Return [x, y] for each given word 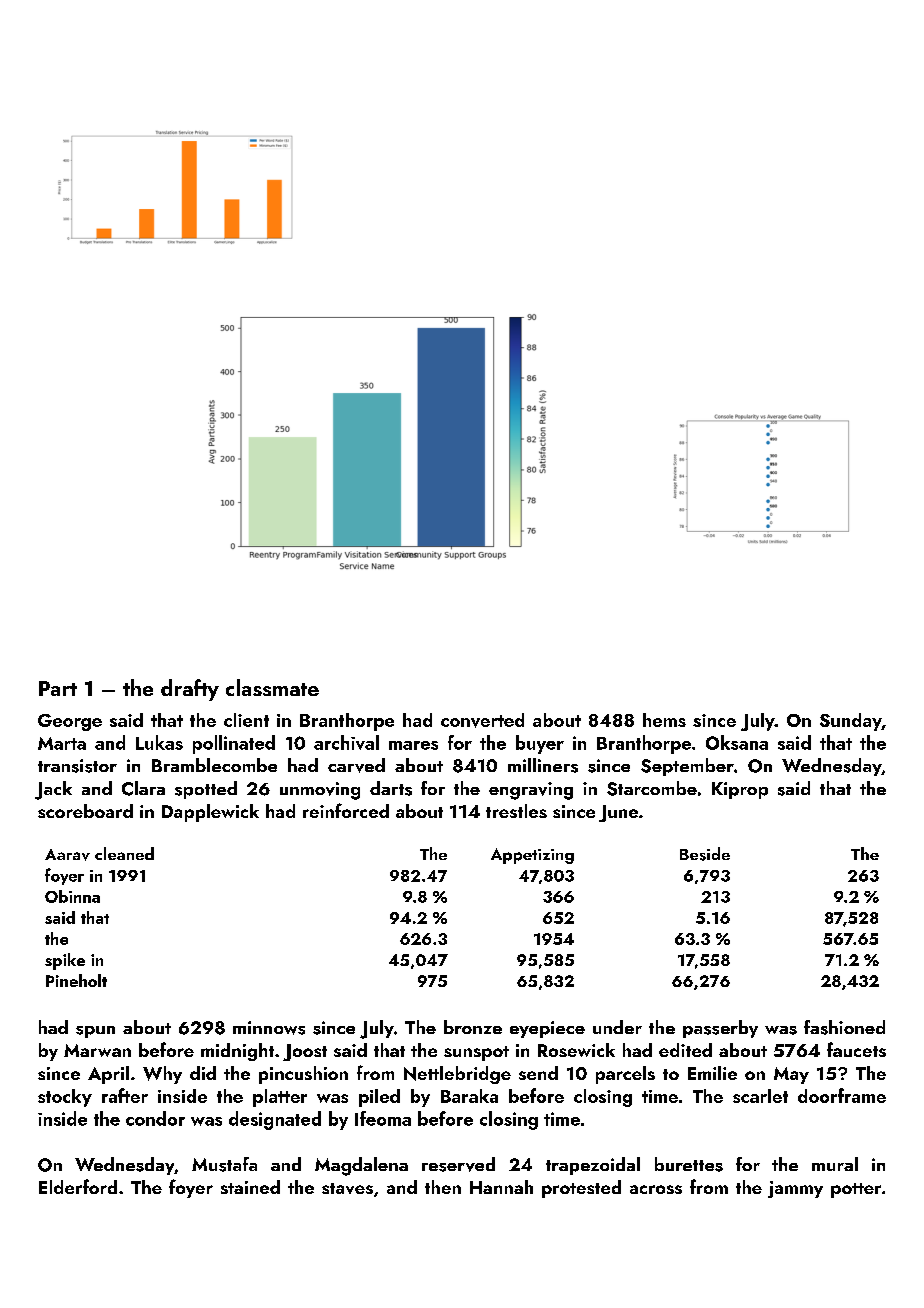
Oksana [737, 742]
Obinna [72, 896]
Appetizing [532, 856]
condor [155, 1118]
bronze [473, 1027]
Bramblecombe [214, 765]
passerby [720, 1029]
